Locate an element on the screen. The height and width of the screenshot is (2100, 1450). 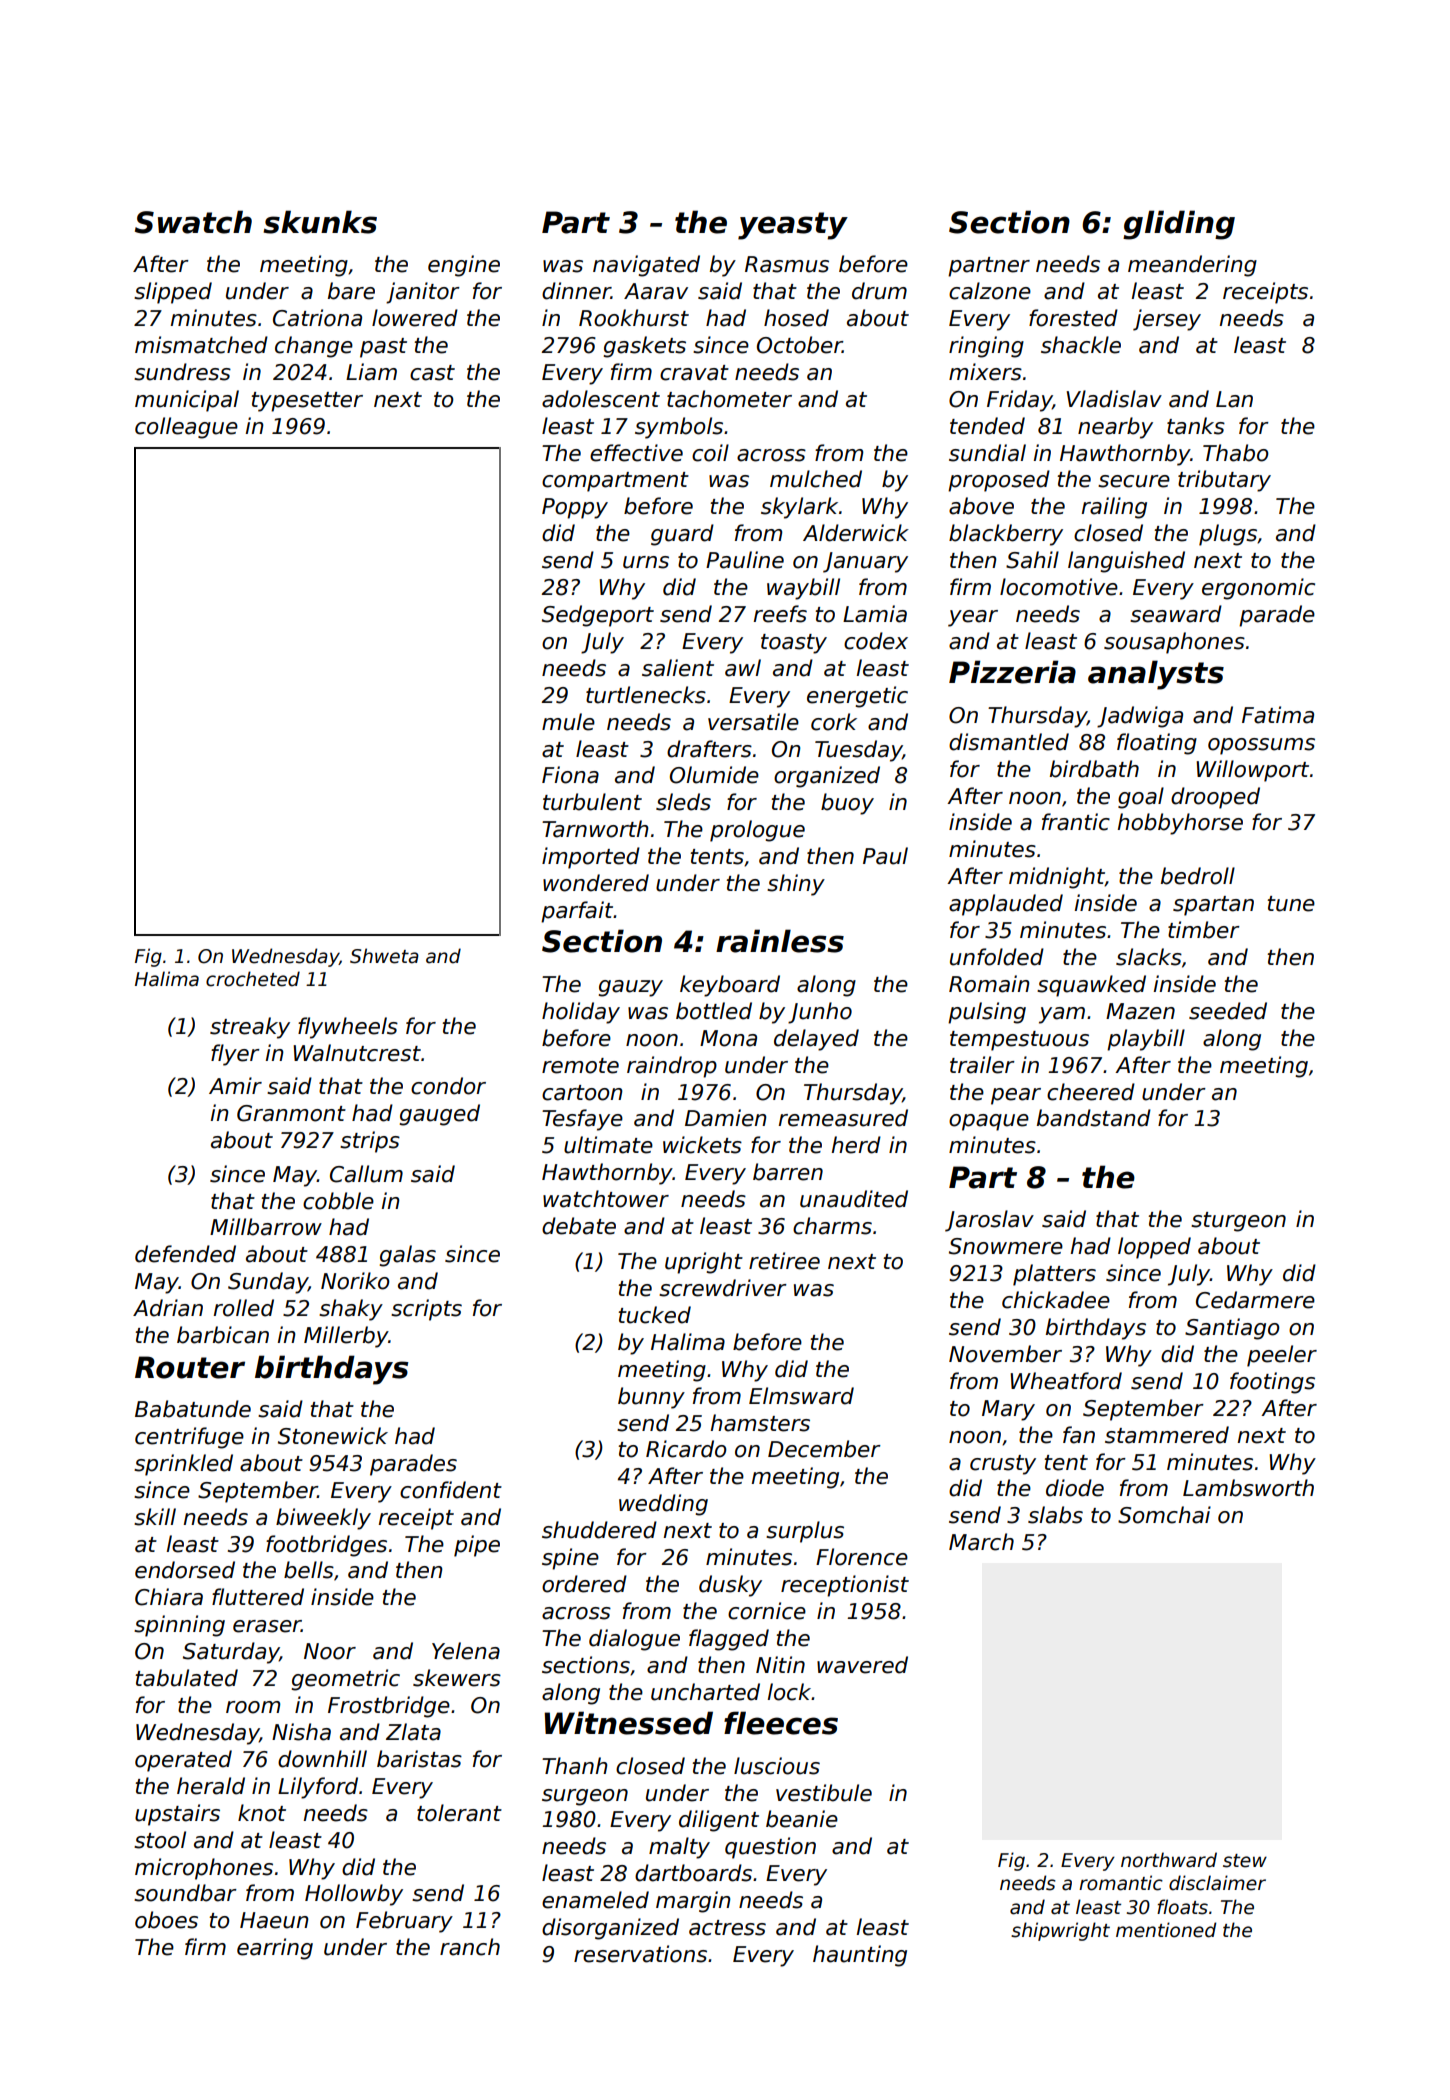
colleague is located at coordinates (186, 428).
